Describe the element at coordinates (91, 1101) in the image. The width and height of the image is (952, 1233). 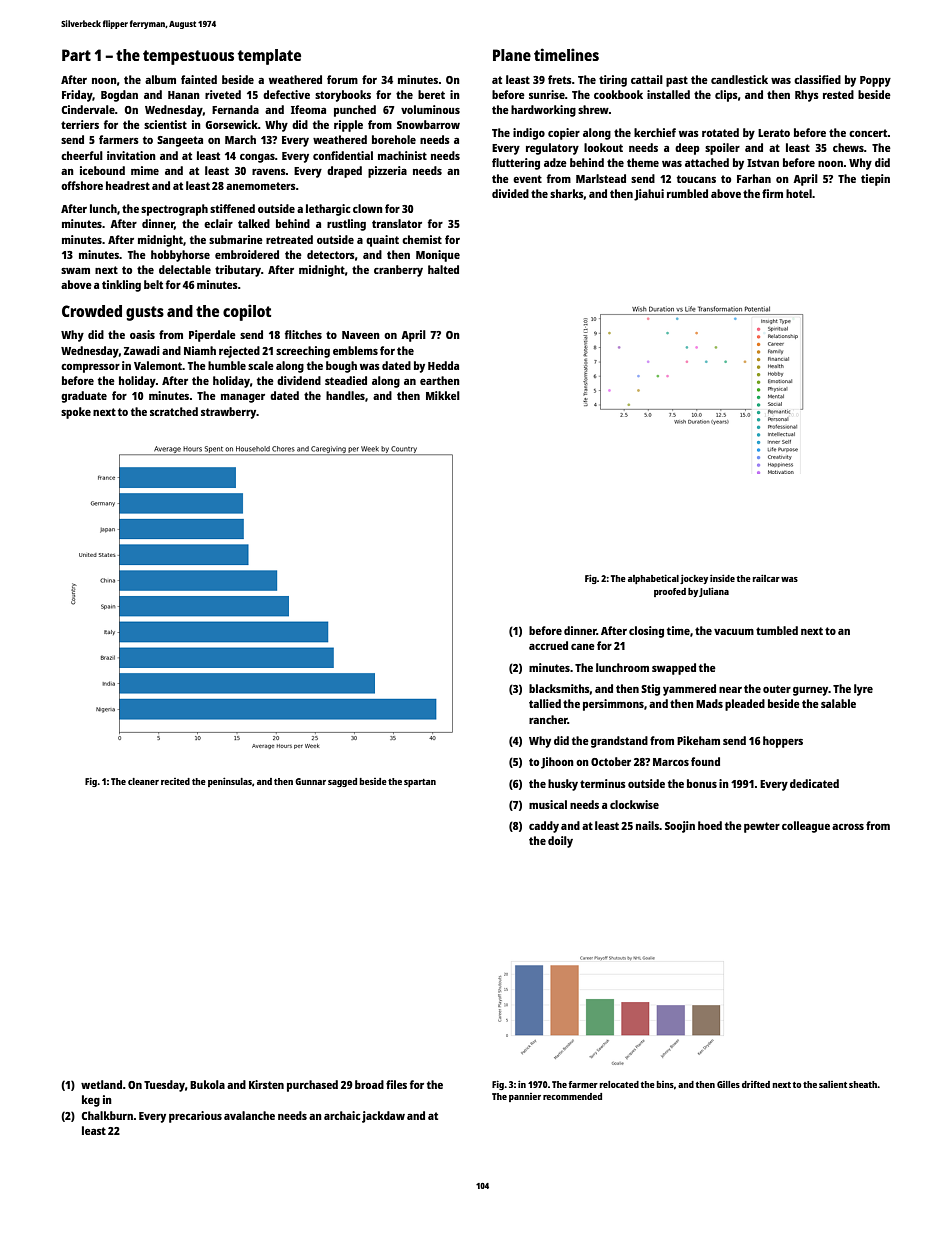
I see `keg` at that location.
